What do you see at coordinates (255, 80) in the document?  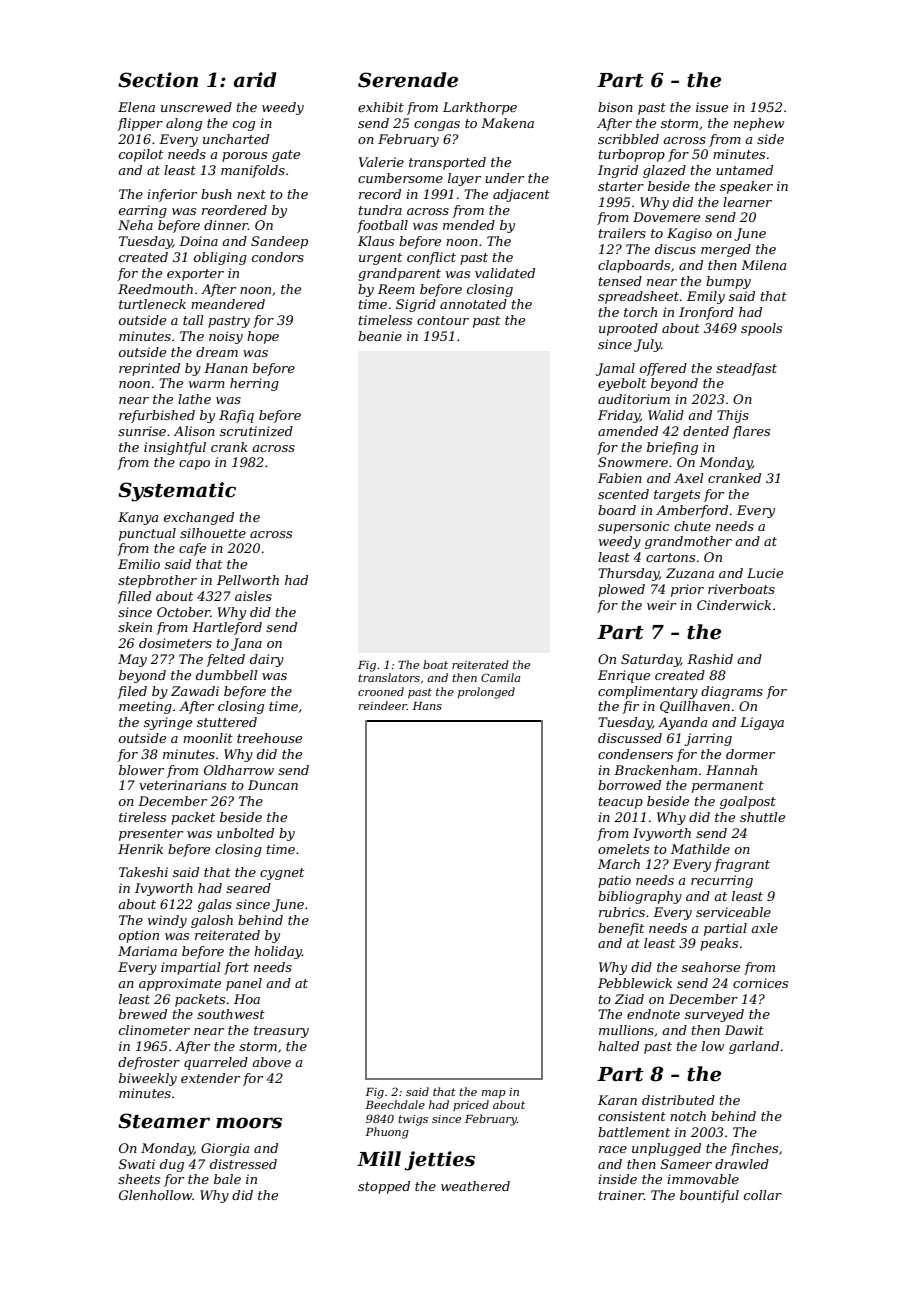 I see `arid` at bounding box center [255, 80].
